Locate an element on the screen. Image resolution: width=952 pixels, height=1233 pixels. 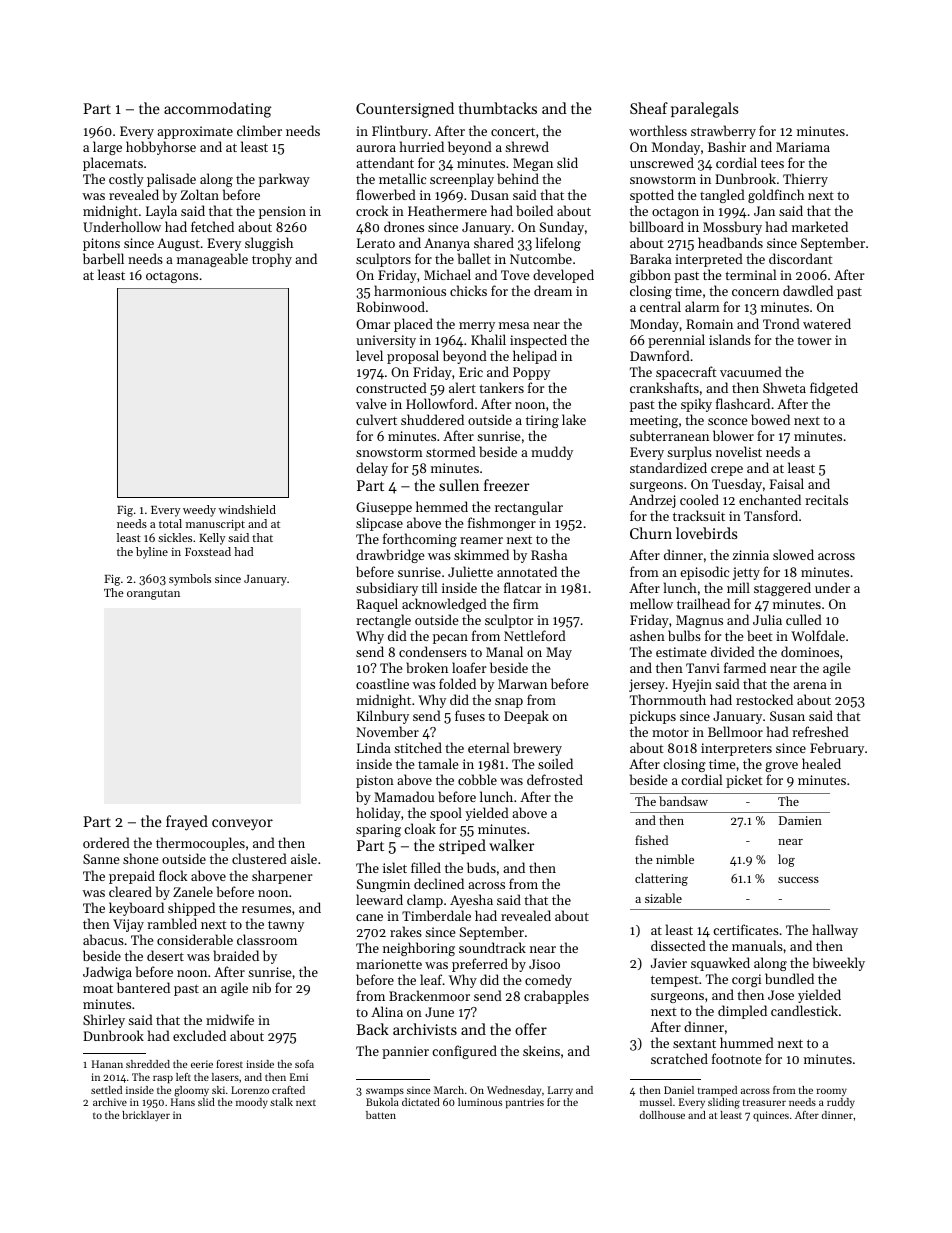
Ananya is located at coordinates (447, 244).
